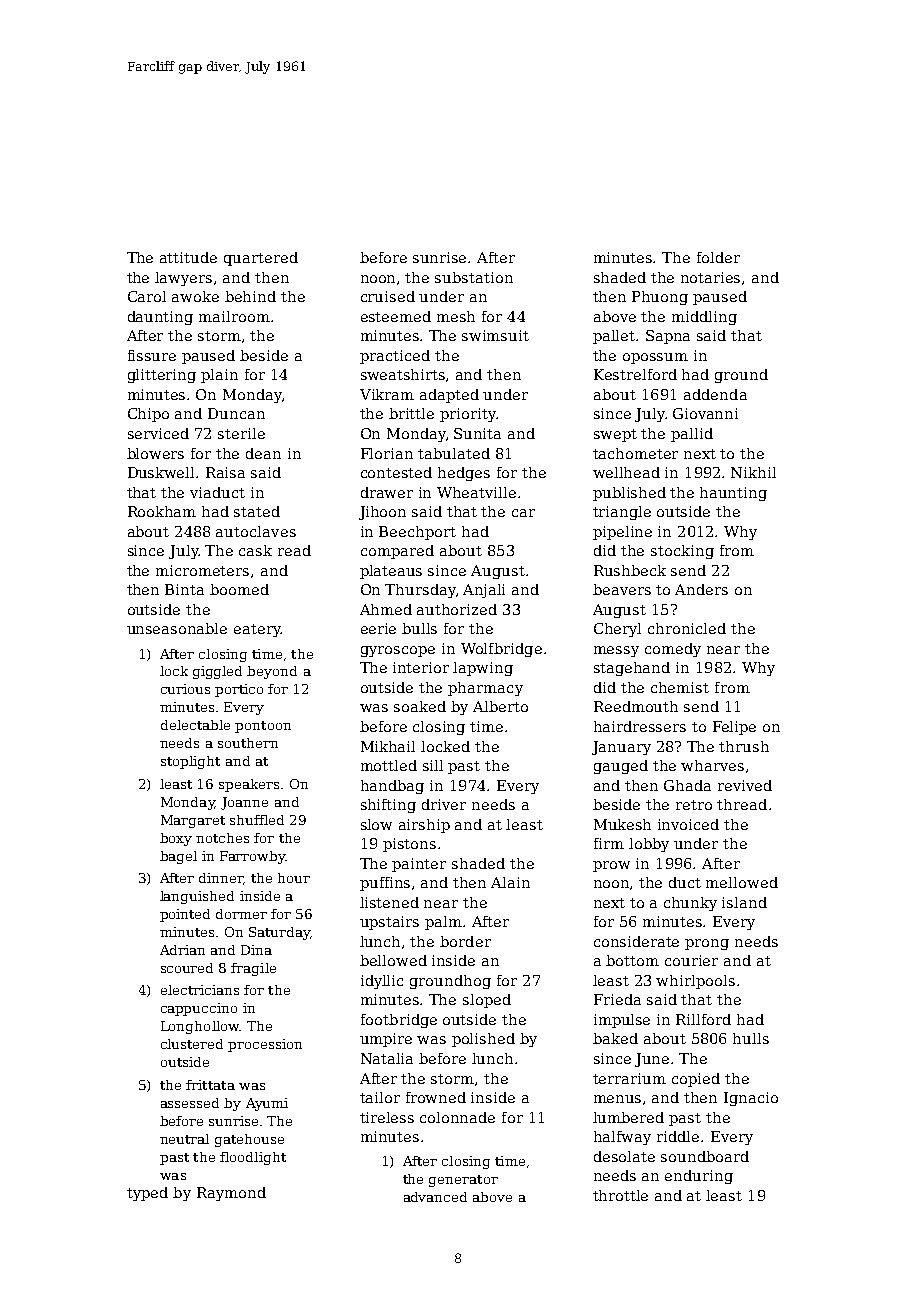  What do you see at coordinates (688, 824) in the screenshot?
I see `invoiced` at bounding box center [688, 824].
